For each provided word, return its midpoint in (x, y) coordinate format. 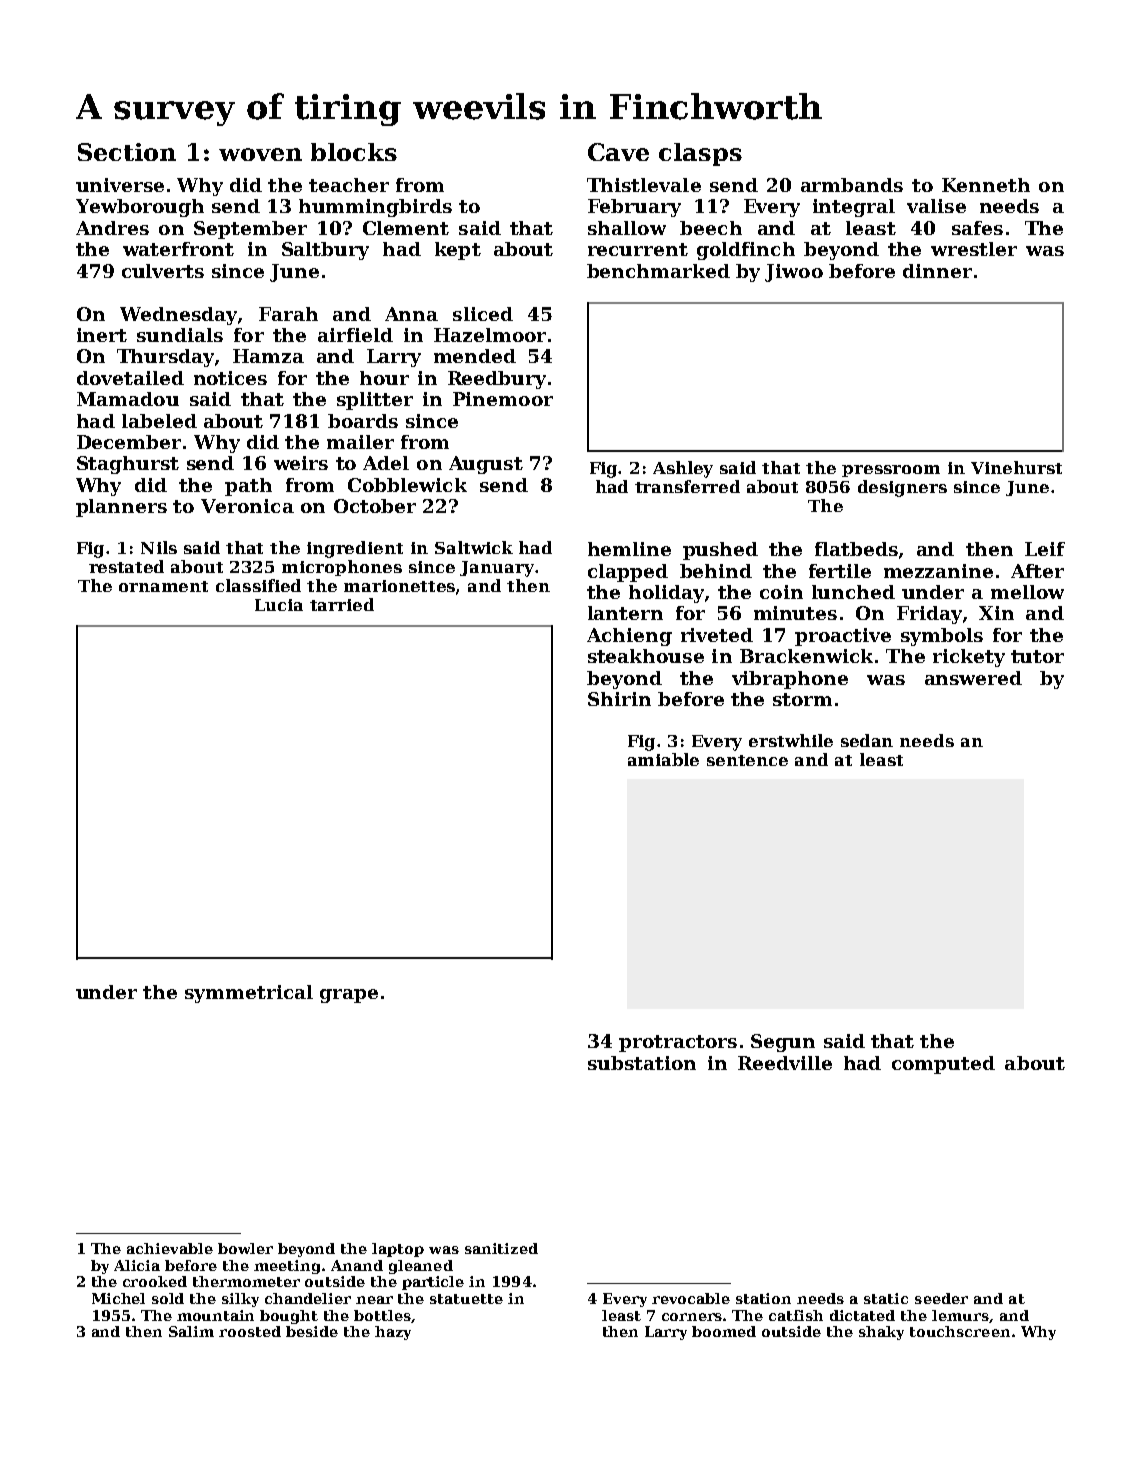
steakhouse (646, 656)
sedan (867, 740)
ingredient (355, 549)
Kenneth (986, 185)
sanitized (501, 1248)
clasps (700, 154)
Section (127, 152)
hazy (393, 1333)
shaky (881, 1333)
